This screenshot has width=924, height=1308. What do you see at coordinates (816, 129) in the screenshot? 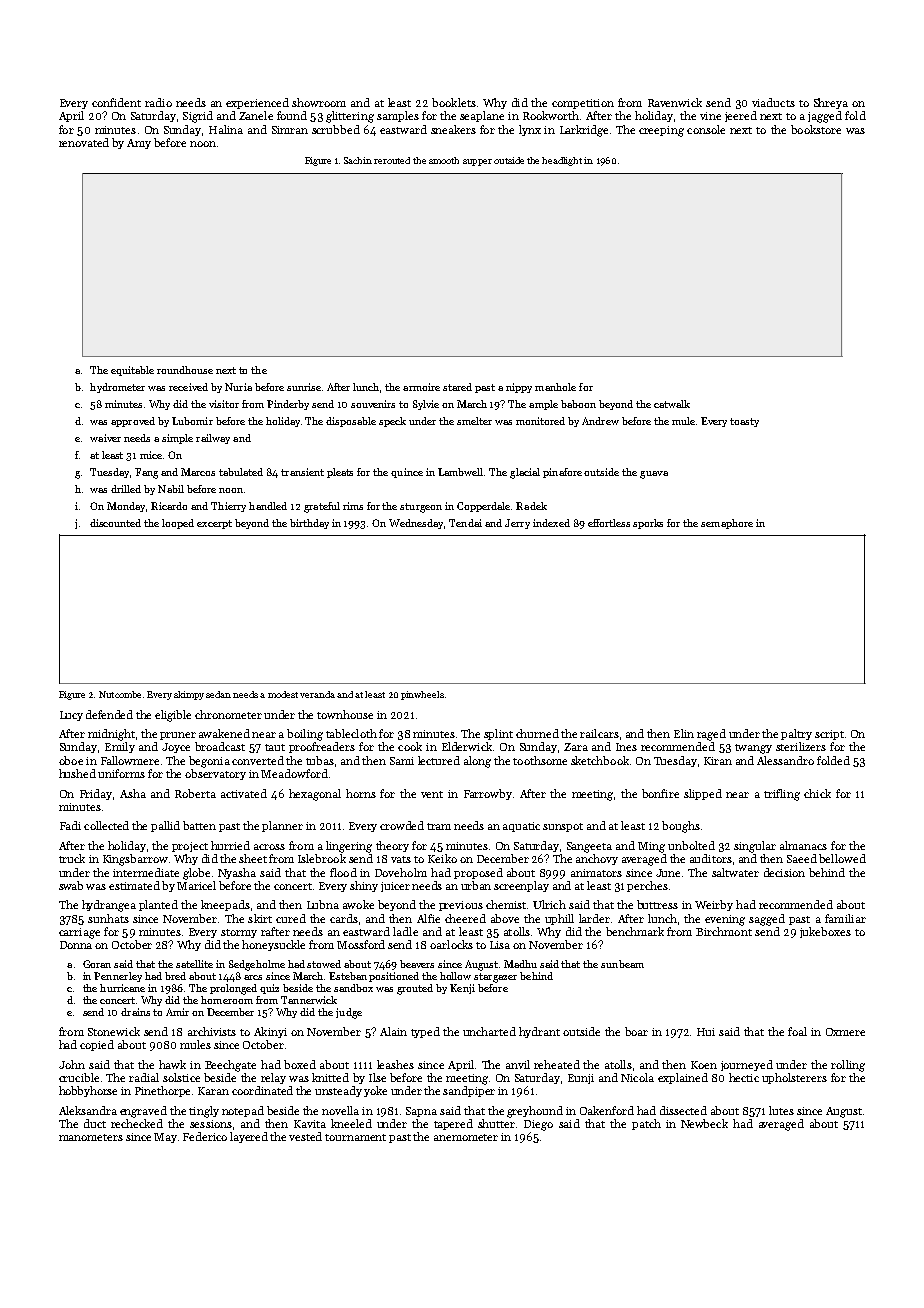
I see `bookstore` at bounding box center [816, 129].
